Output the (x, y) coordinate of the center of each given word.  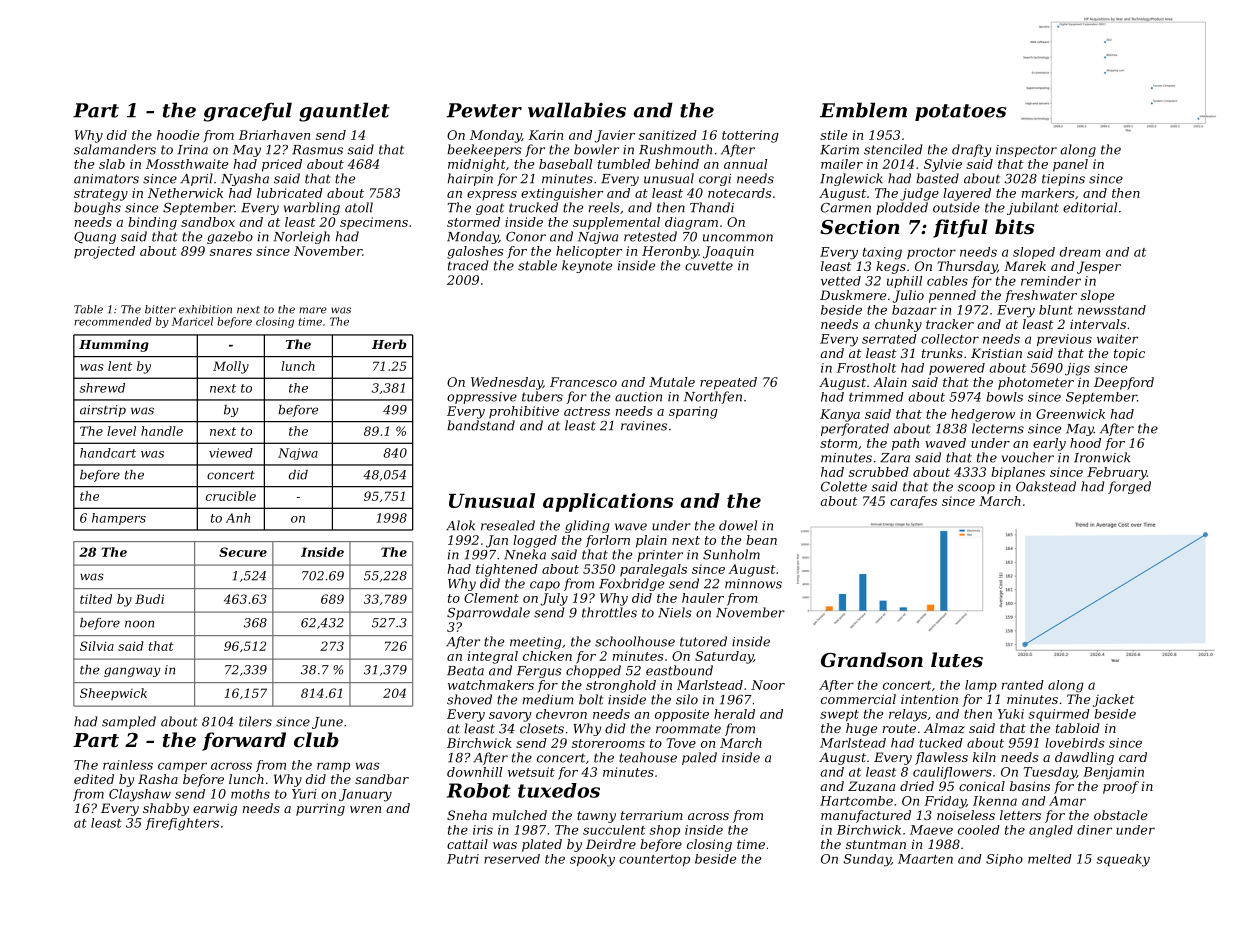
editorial (1090, 207)
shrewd (102, 388)
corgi (715, 180)
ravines (644, 426)
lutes (957, 660)
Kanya (840, 415)
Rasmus (317, 150)
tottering (750, 136)
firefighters (182, 824)
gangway (132, 672)
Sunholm (731, 554)
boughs (97, 208)
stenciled (893, 149)
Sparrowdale (488, 613)
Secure (243, 552)
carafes (913, 502)
